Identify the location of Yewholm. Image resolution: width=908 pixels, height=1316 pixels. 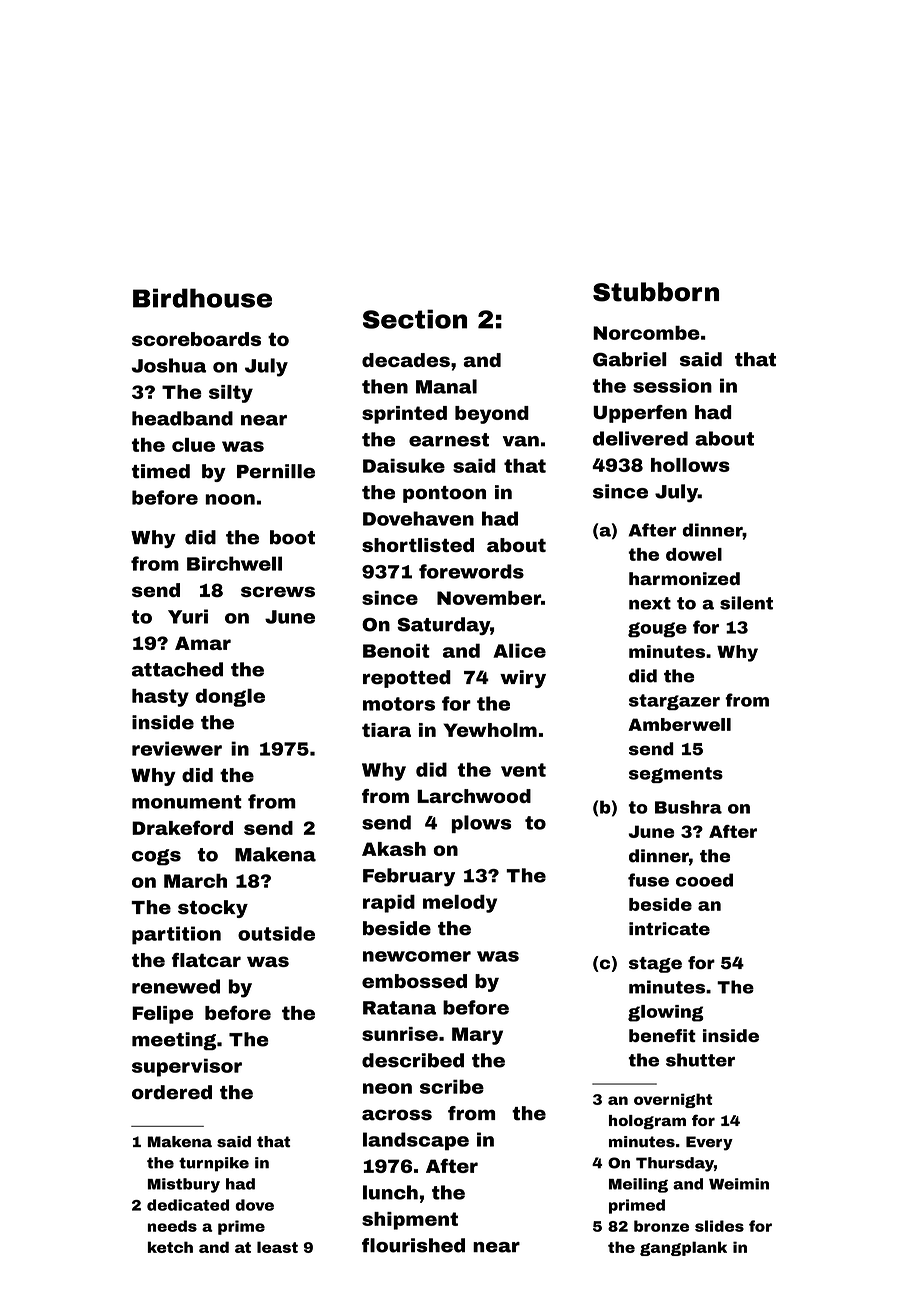
(490, 730).
